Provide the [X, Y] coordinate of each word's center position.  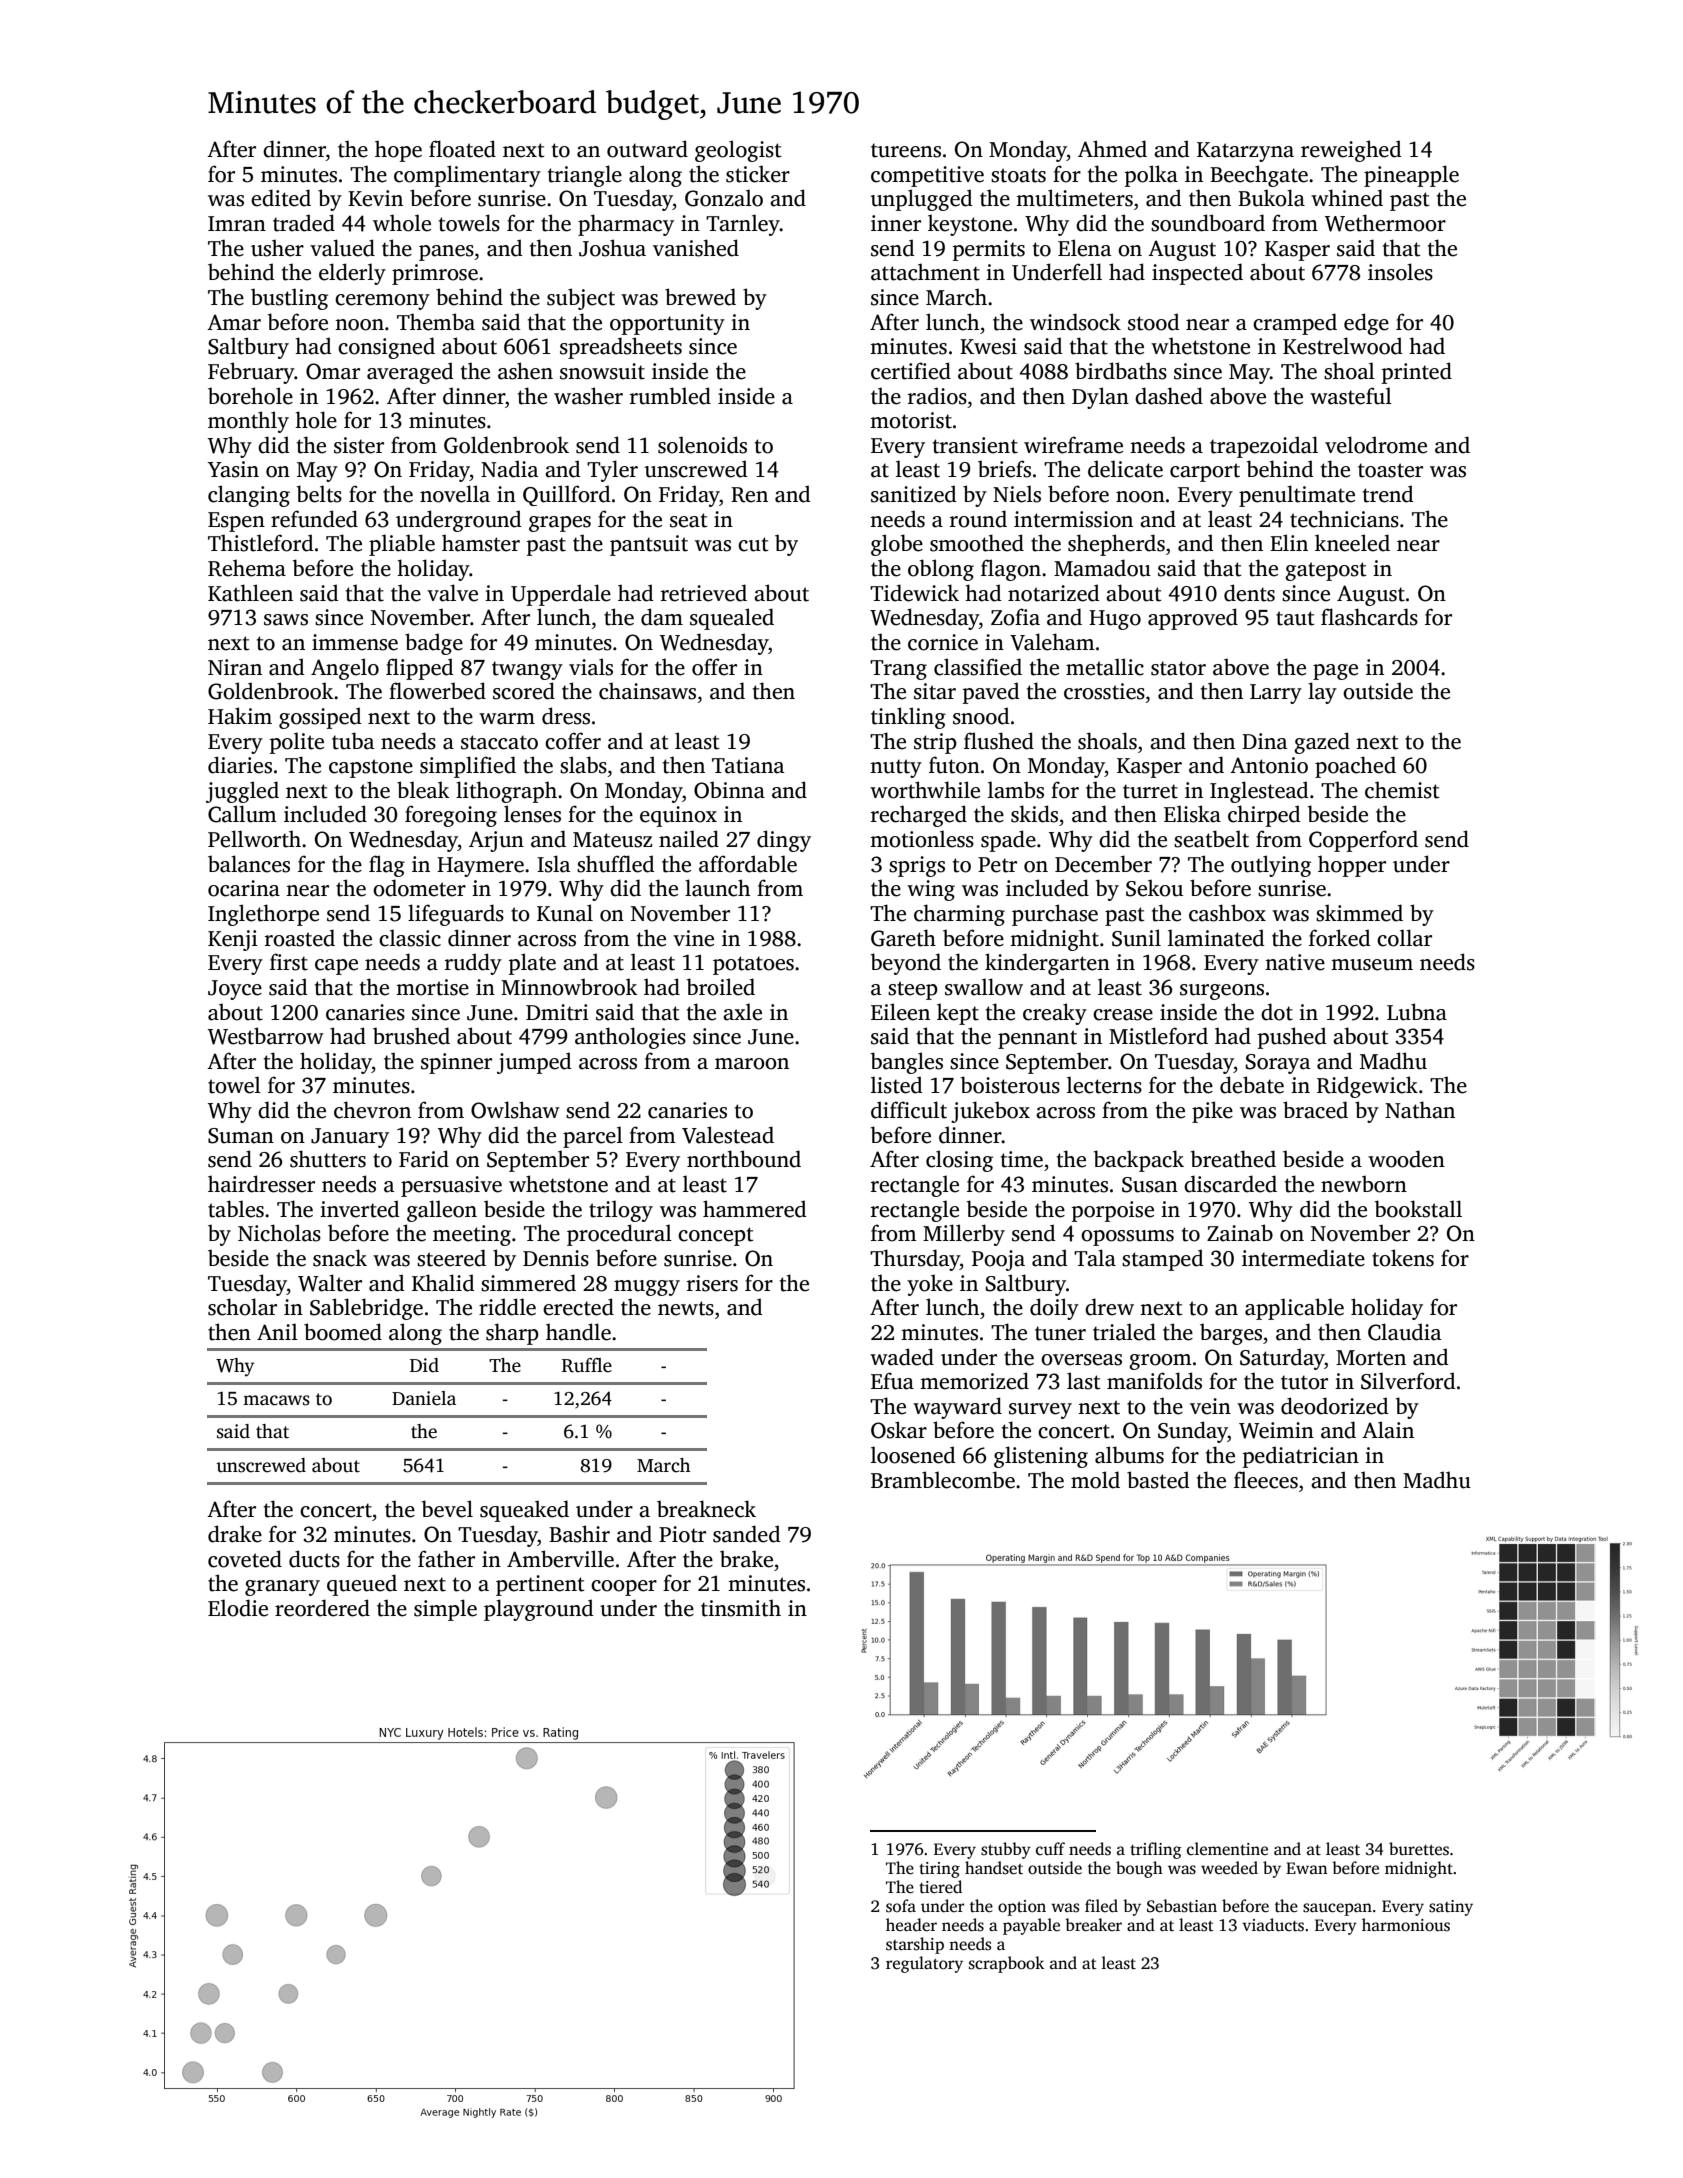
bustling [289, 299]
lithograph [506, 792]
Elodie [238, 1608]
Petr [997, 865]
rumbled [670, 396]
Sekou [1154, 888]
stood [1154, 322]
